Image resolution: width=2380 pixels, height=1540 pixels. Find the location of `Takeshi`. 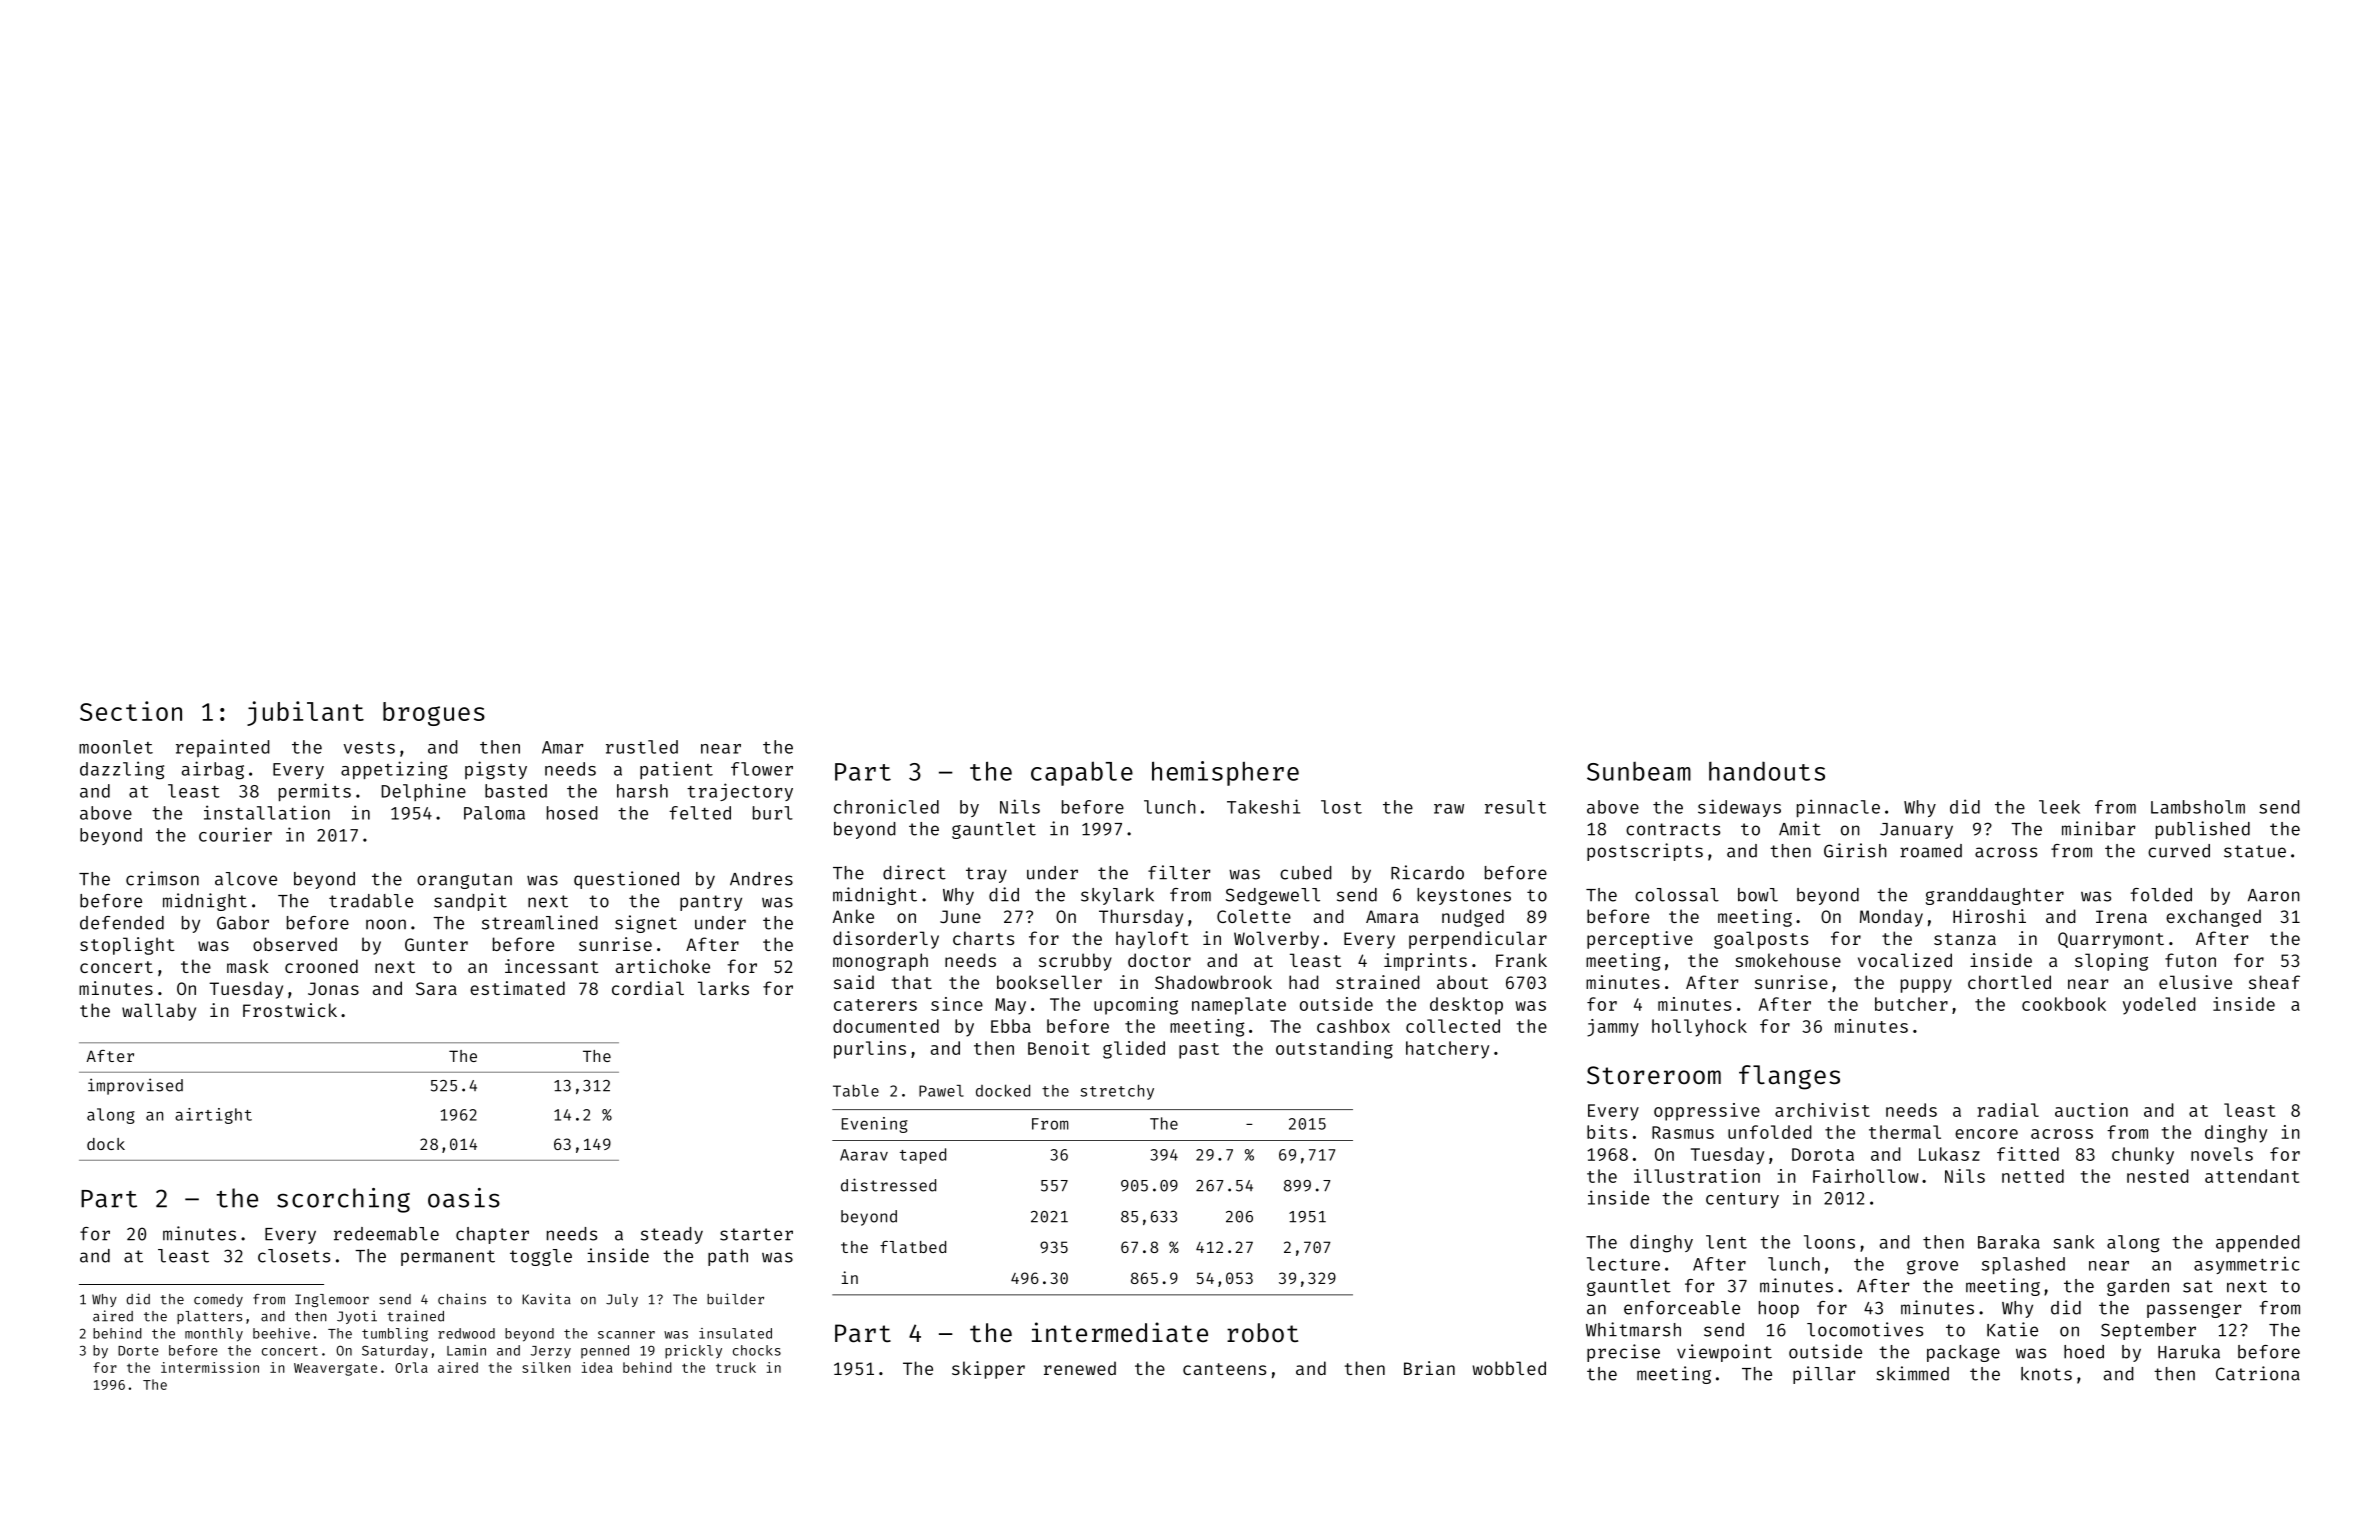

Takeshi is located at coordinates (1263, 806).
